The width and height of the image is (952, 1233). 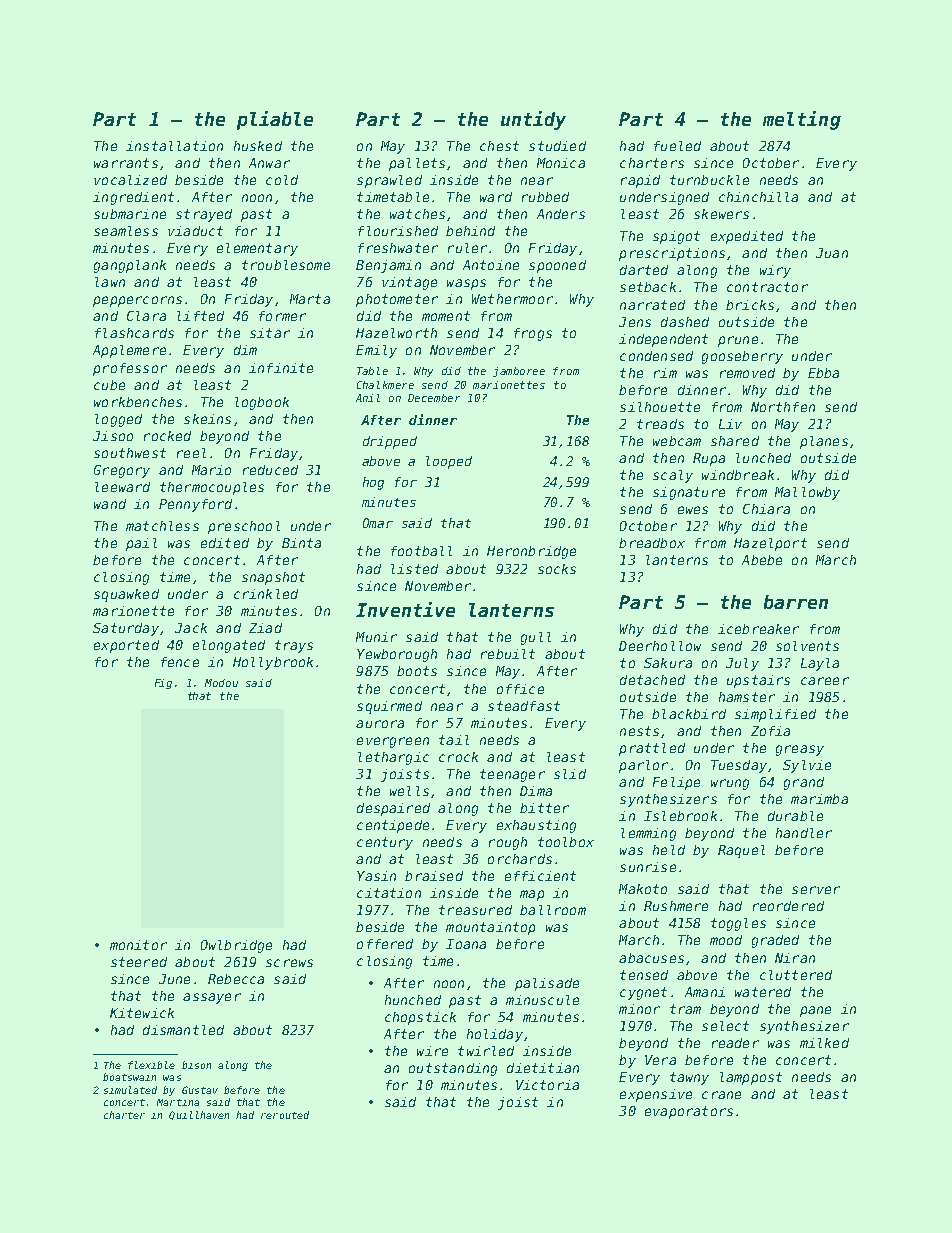 I want to click on installation, so click(x=174, y=146).
